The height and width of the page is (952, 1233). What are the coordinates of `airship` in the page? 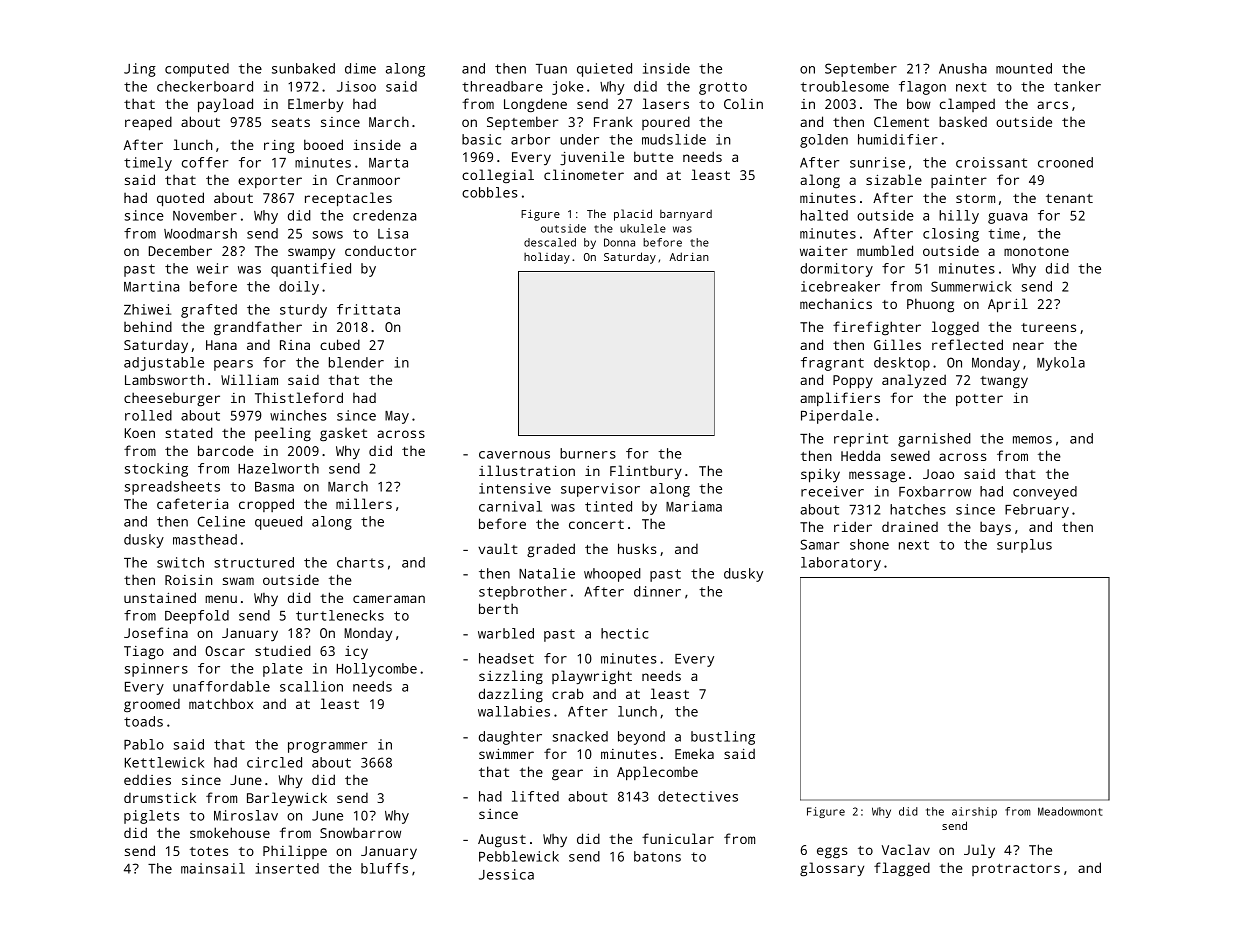 It's located at (974, 812).
